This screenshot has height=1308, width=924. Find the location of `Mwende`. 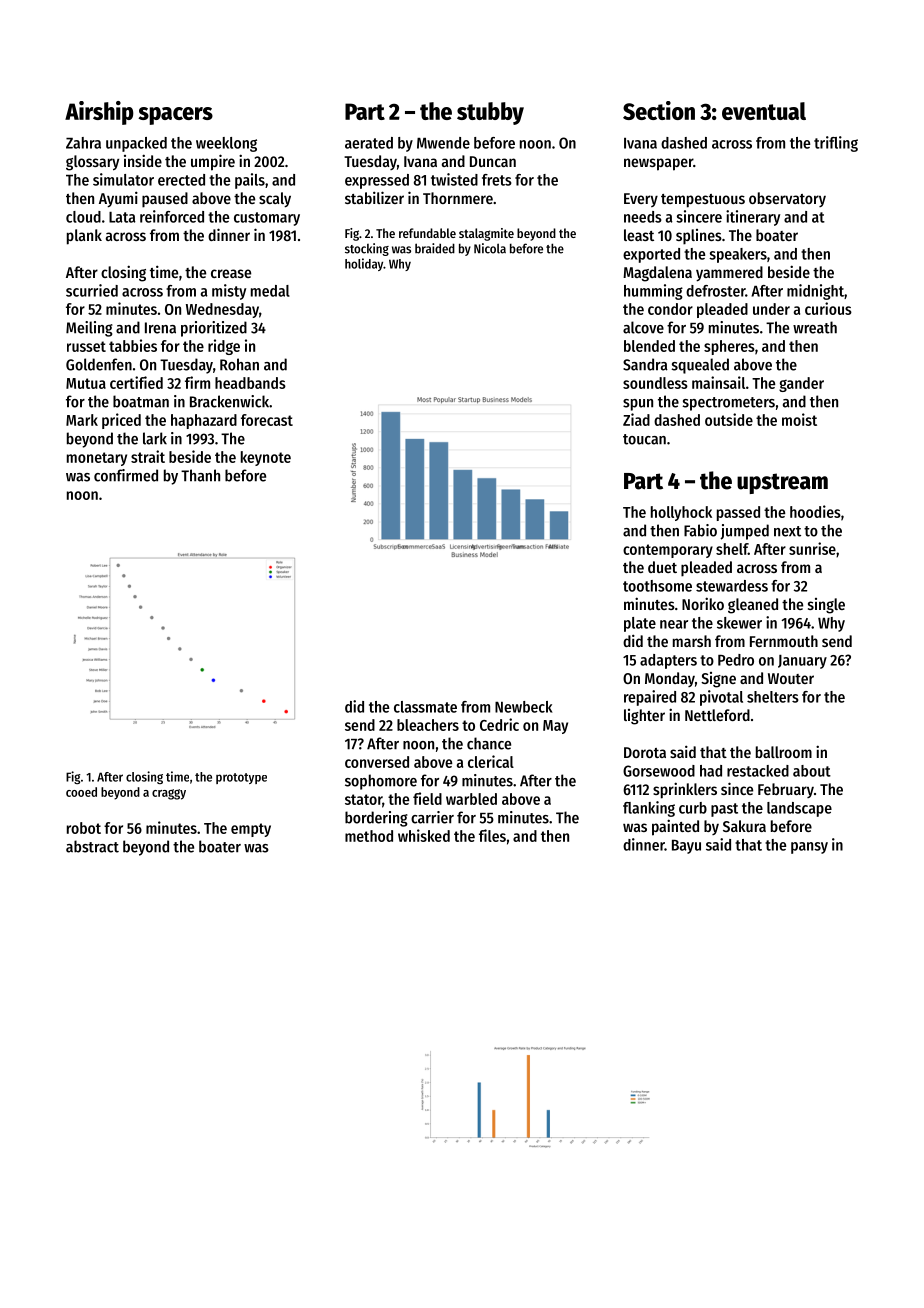

Mwende is located at coordinates (443, 143).
